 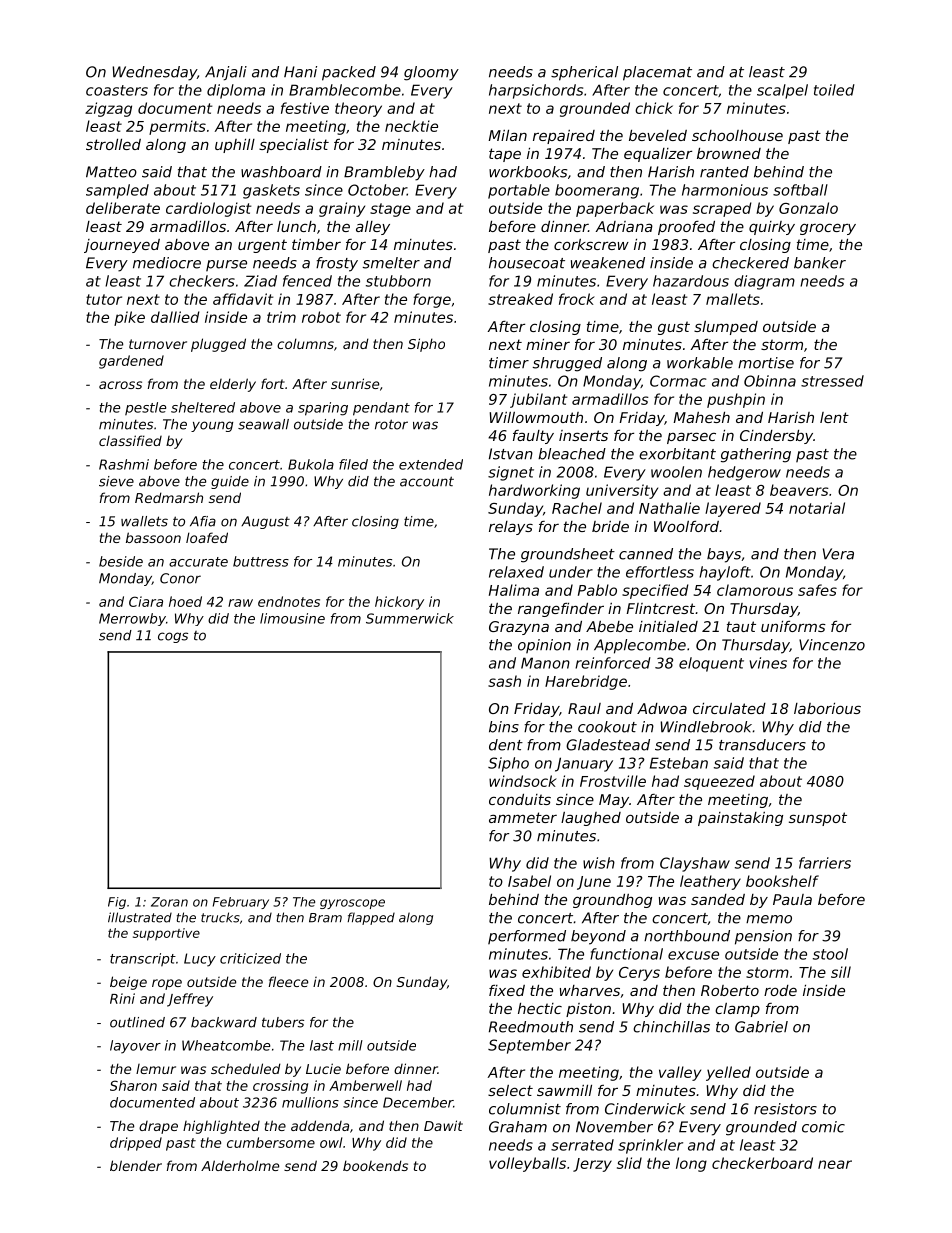 What do you see at coordinates (173, 637) in the page?
I see `cogs` at bounding box center [173, 637].
